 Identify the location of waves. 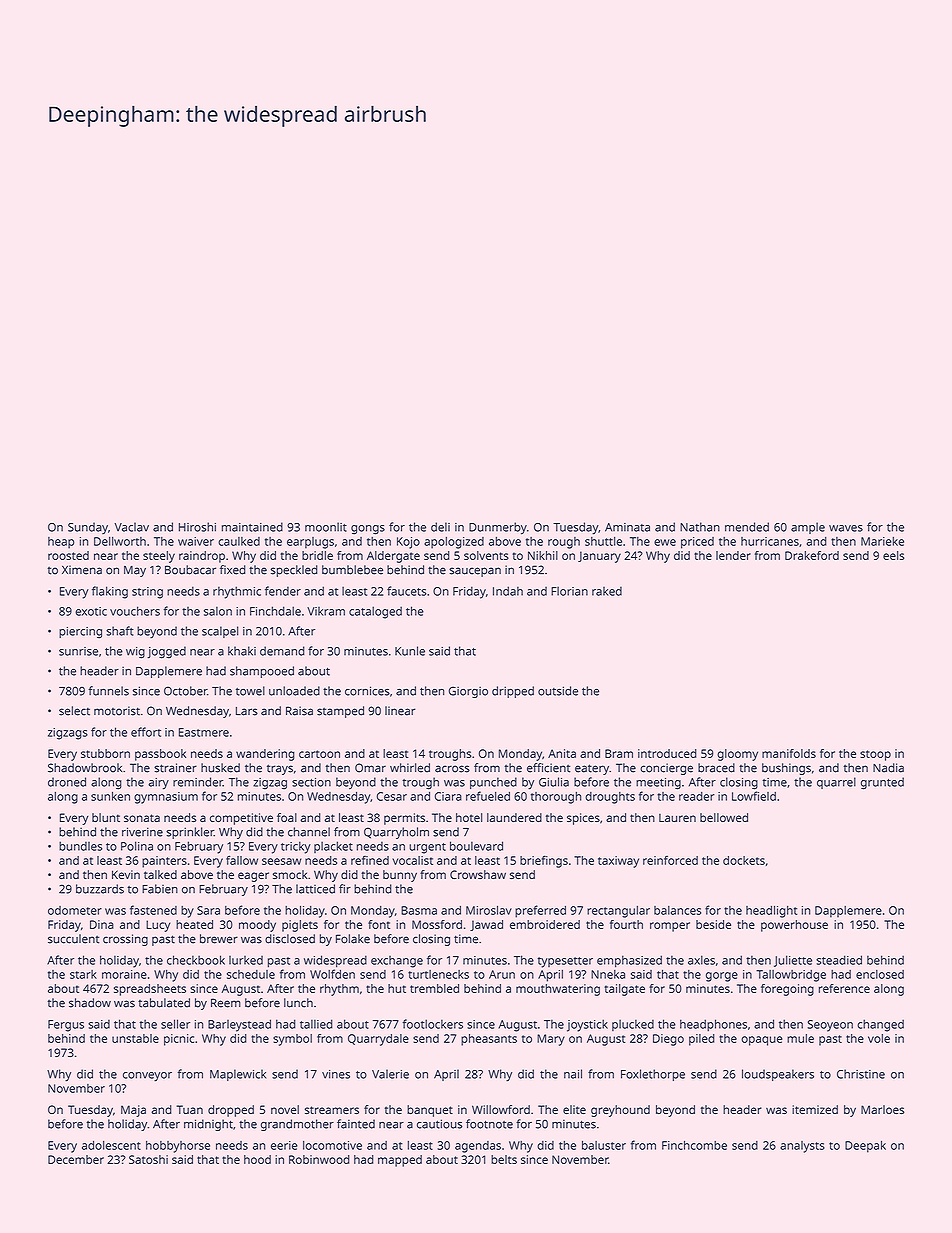
(846, 528).
